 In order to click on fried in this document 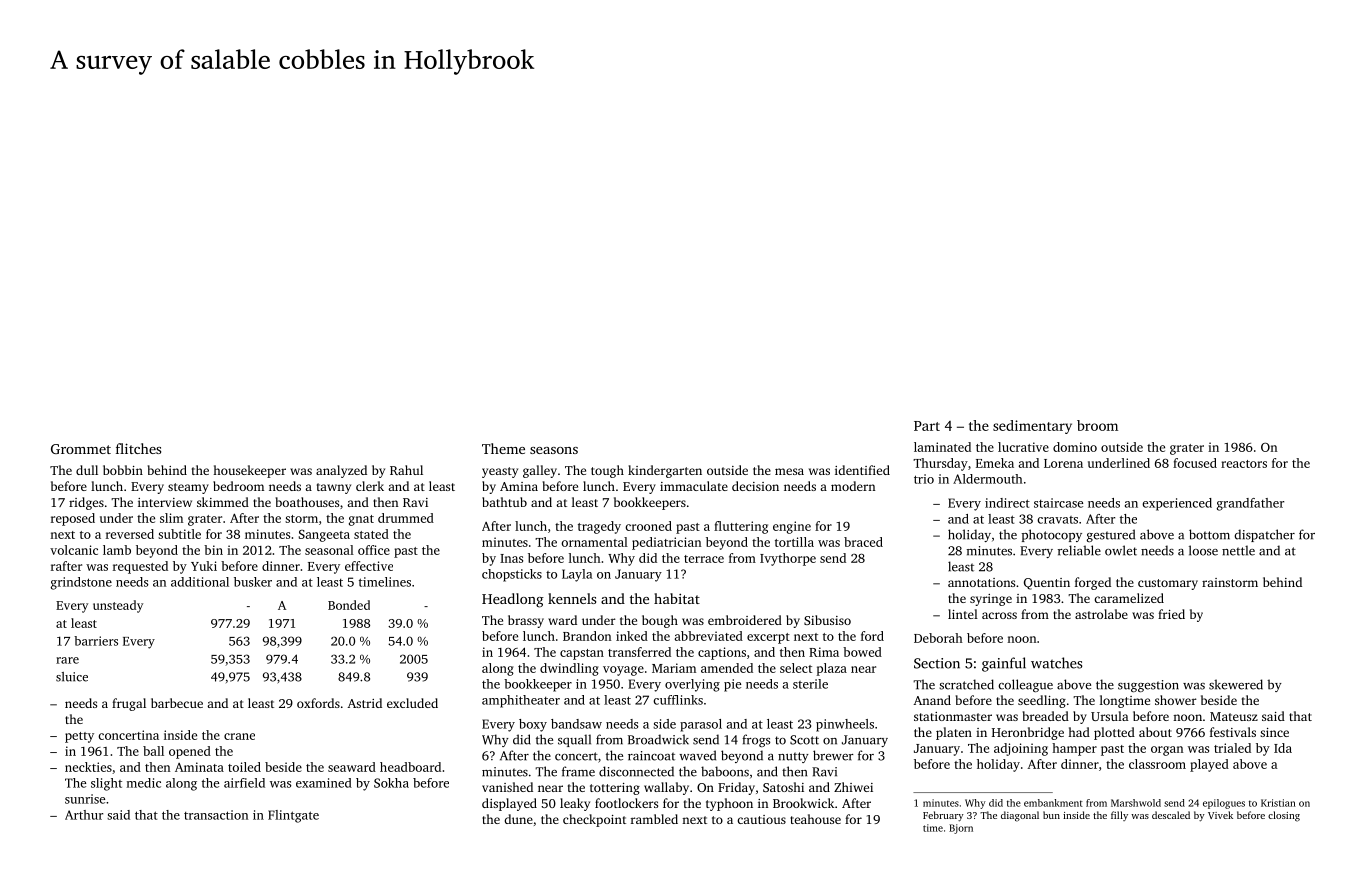, I will do `click(1171, 614)`.
